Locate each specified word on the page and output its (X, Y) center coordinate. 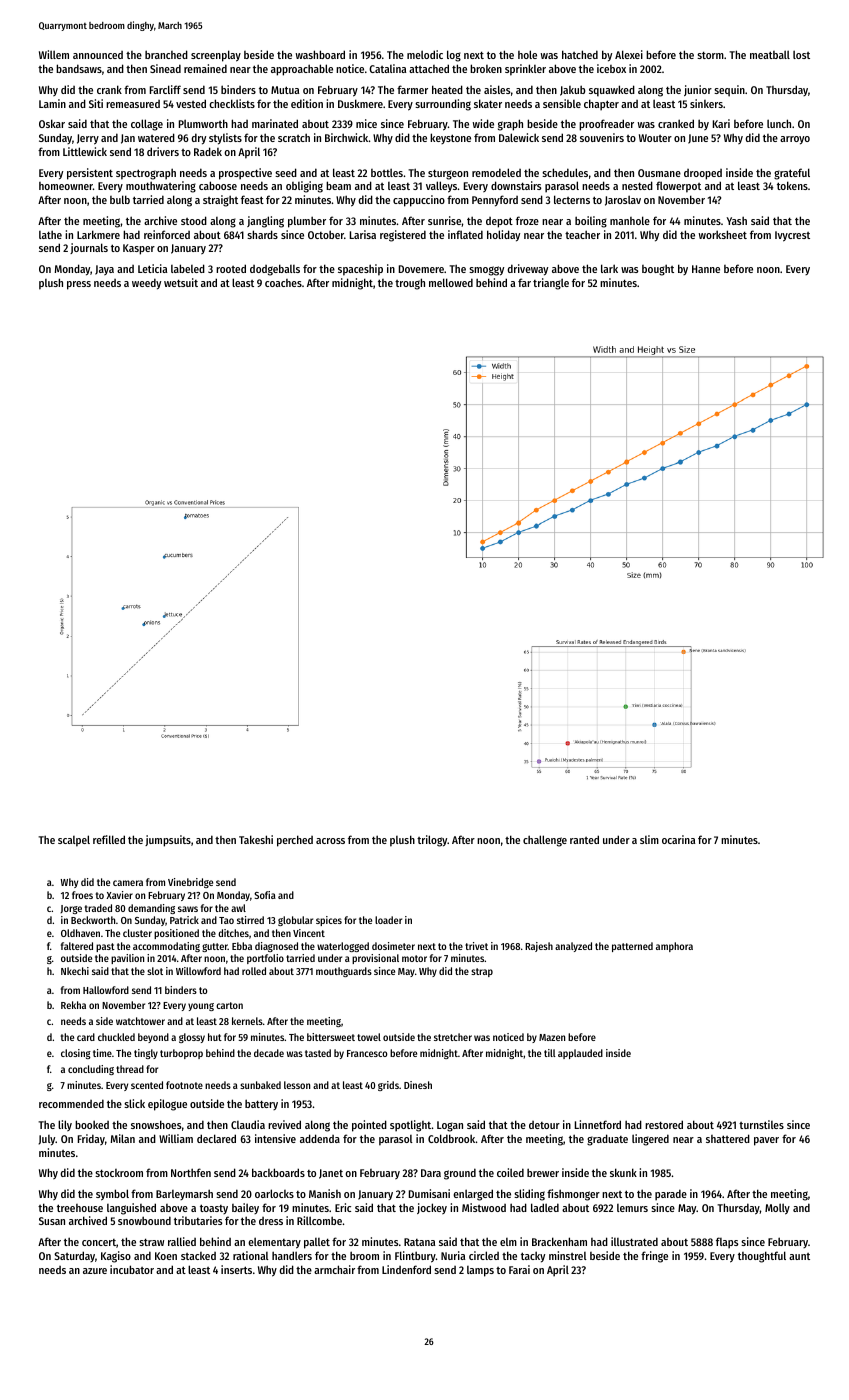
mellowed (451, 282)
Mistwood (484, 1207)
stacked (198, 1256)
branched (166, 54)
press (79, 285)
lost (801, 54)
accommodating (166, 947)
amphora (674, 947)
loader (388, 920)
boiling (591, 222)
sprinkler (525, 70)
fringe (654, 1257)
